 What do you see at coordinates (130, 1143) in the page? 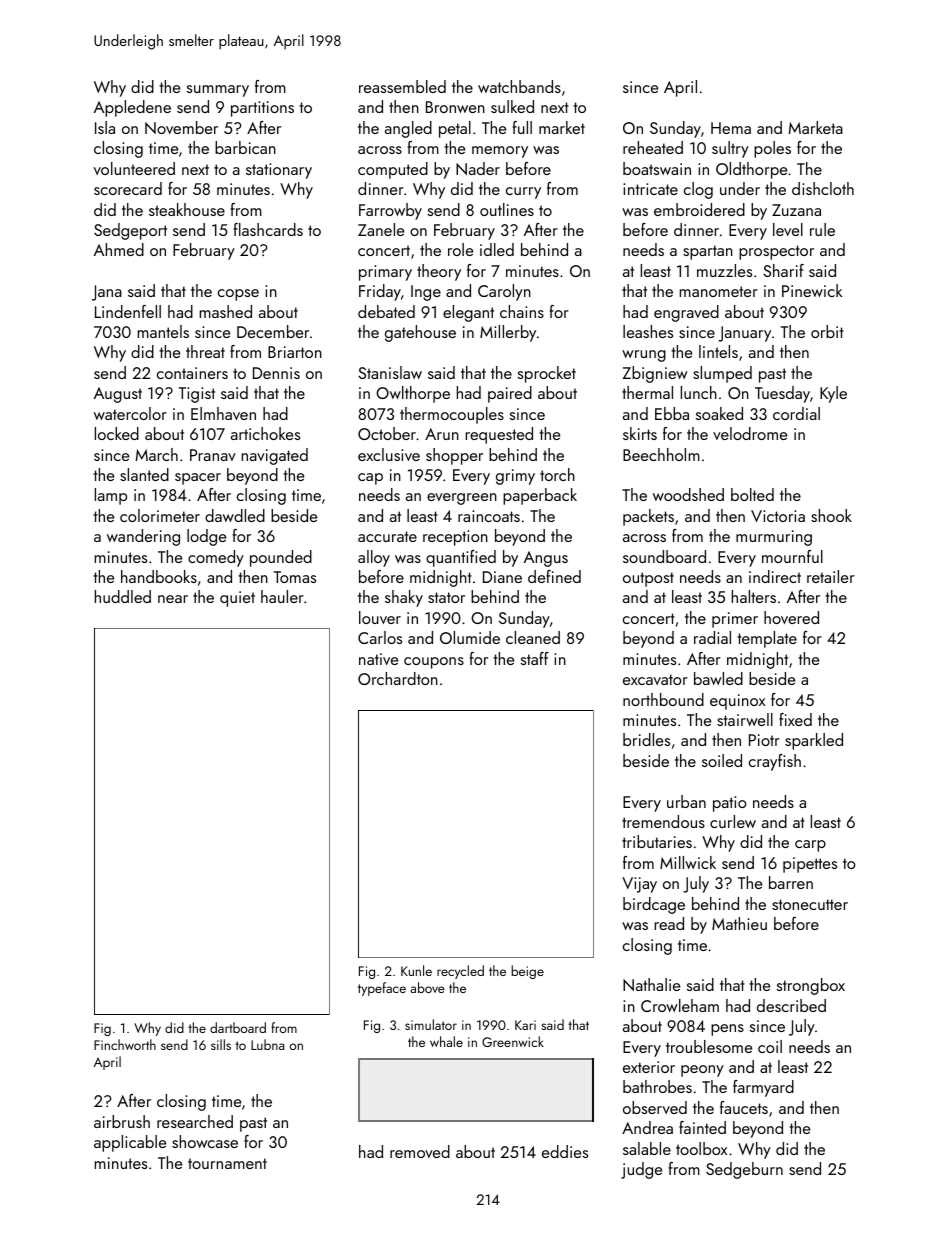
I see `applicable` at bounding box center [130, 1143].
